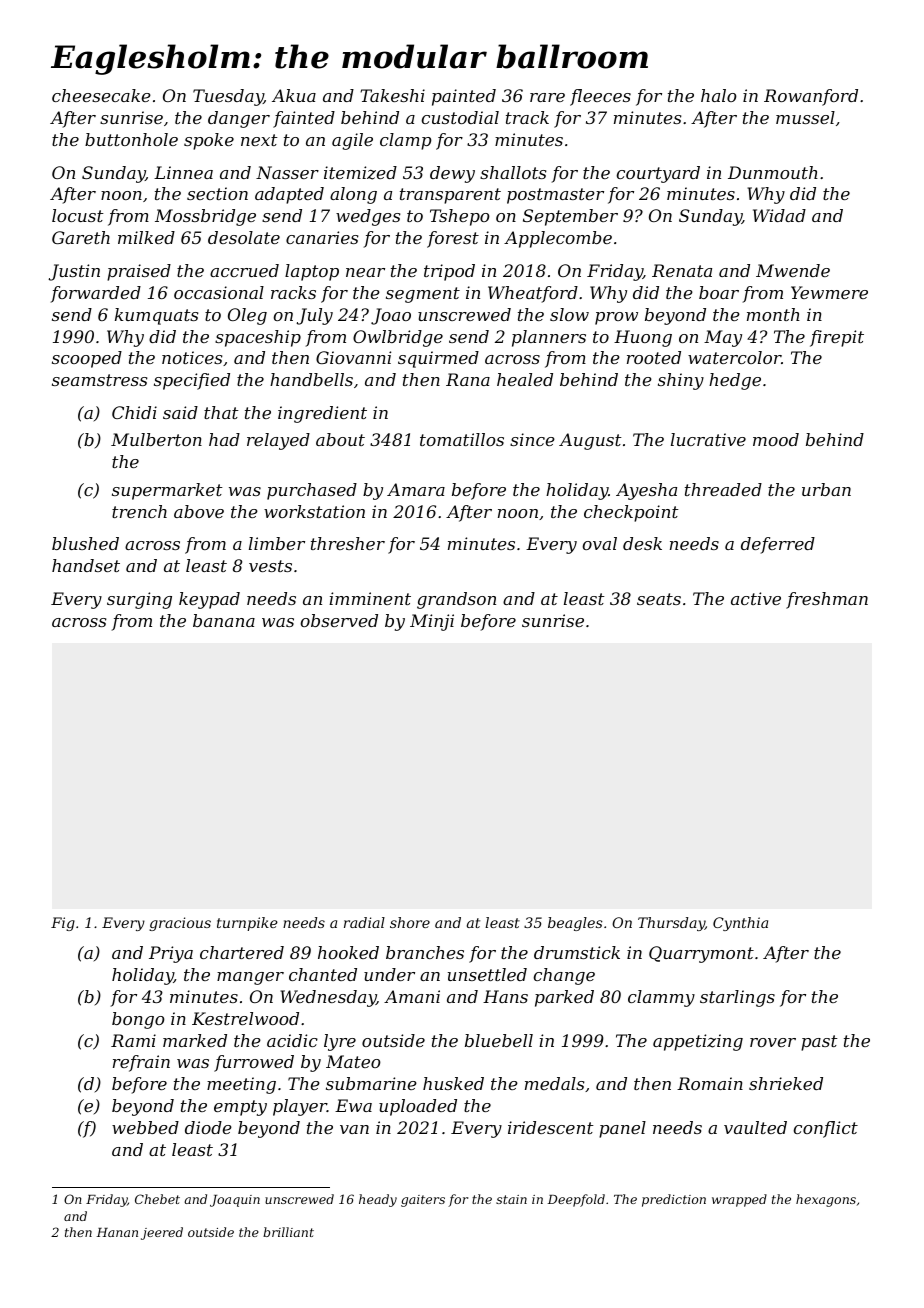 The width and height of the image is (924, 1308). Describe the element at coordinates (826, 1200) in the image. I see `hexagons` at that location.
